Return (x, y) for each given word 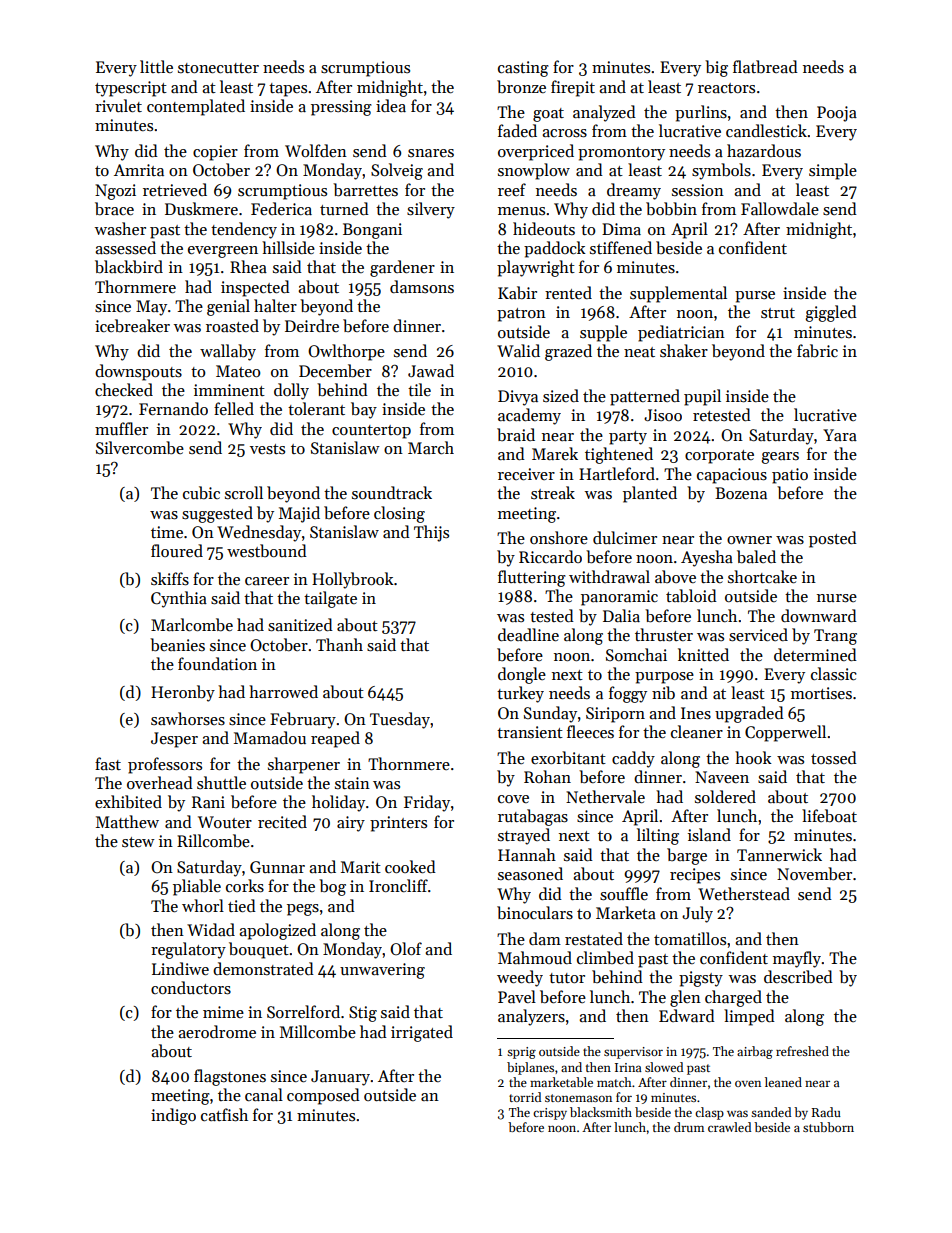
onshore (559, 538)
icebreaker (132, 325)
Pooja (837, 114)
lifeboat (829, 815)
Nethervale (605, 796)
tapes (288, 90)
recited (282, 821)
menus (521, 211)
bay (364, 410)
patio (790, 476)
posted (833, 539)
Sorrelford (303, 1012)
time (167, 532)
